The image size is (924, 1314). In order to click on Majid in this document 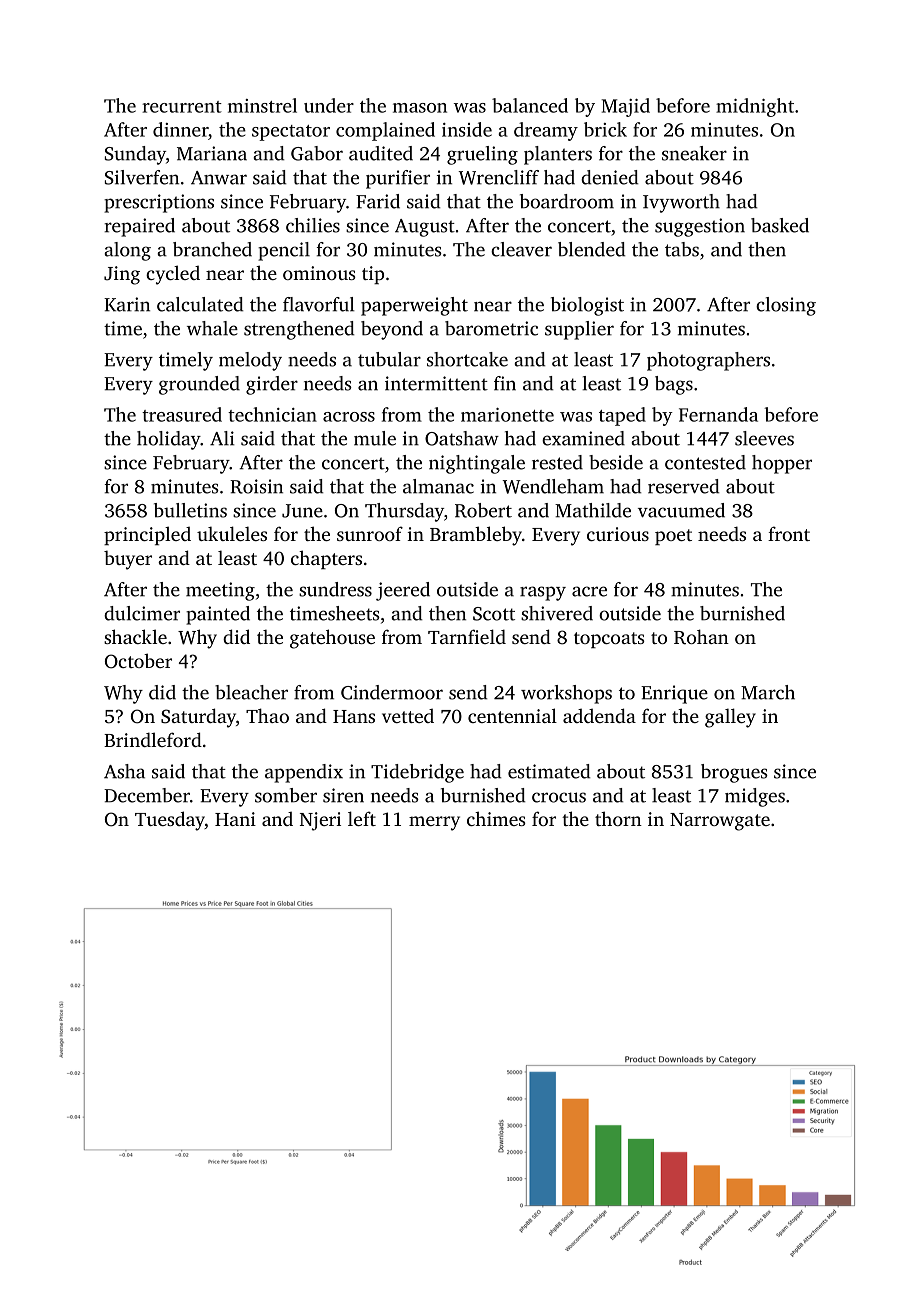, I will do `click(626, 107)`.
